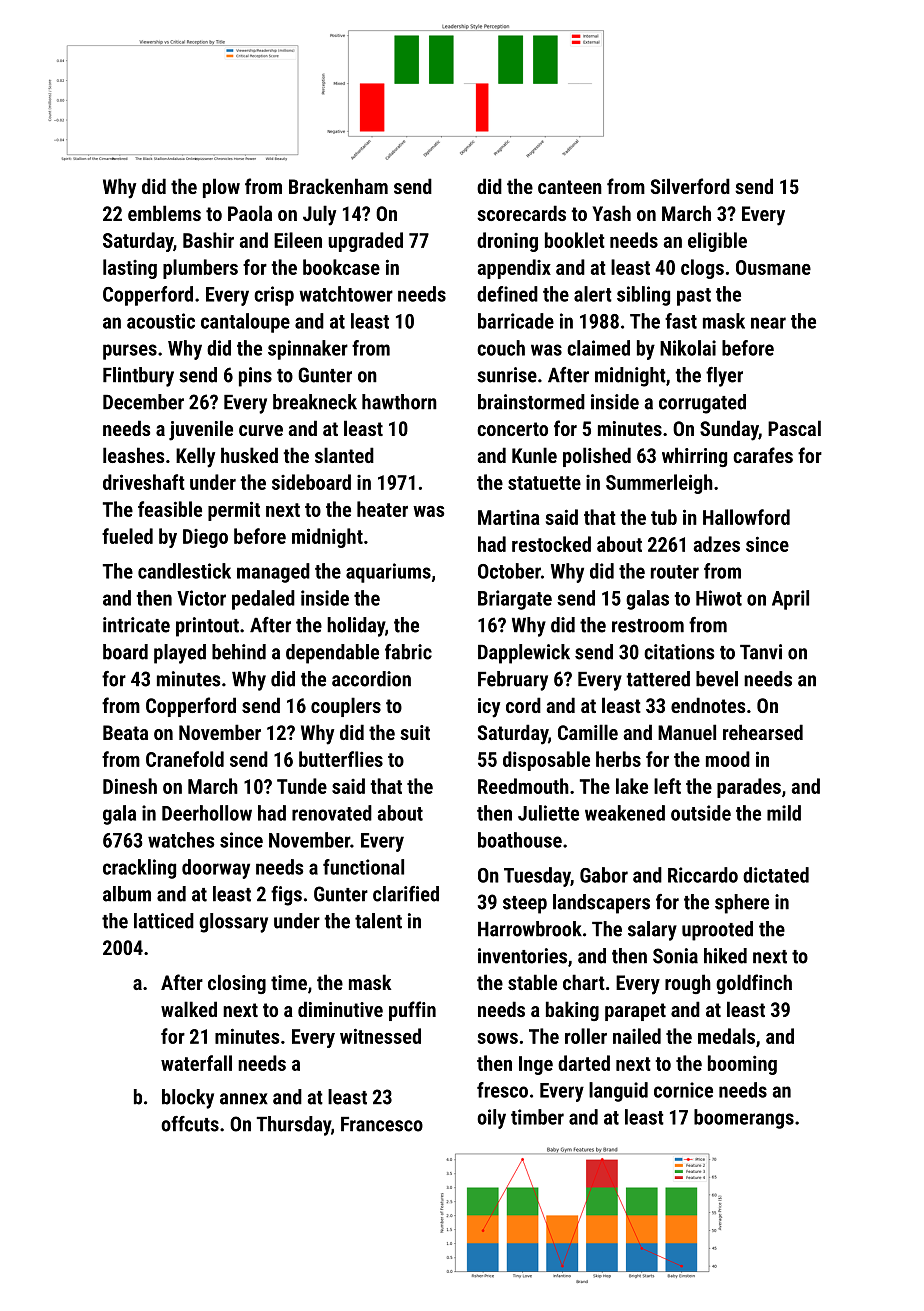  What do you see at coordinates (399, 402) in the image?
I see `hawthorn` at bounding box center [399, 402].
